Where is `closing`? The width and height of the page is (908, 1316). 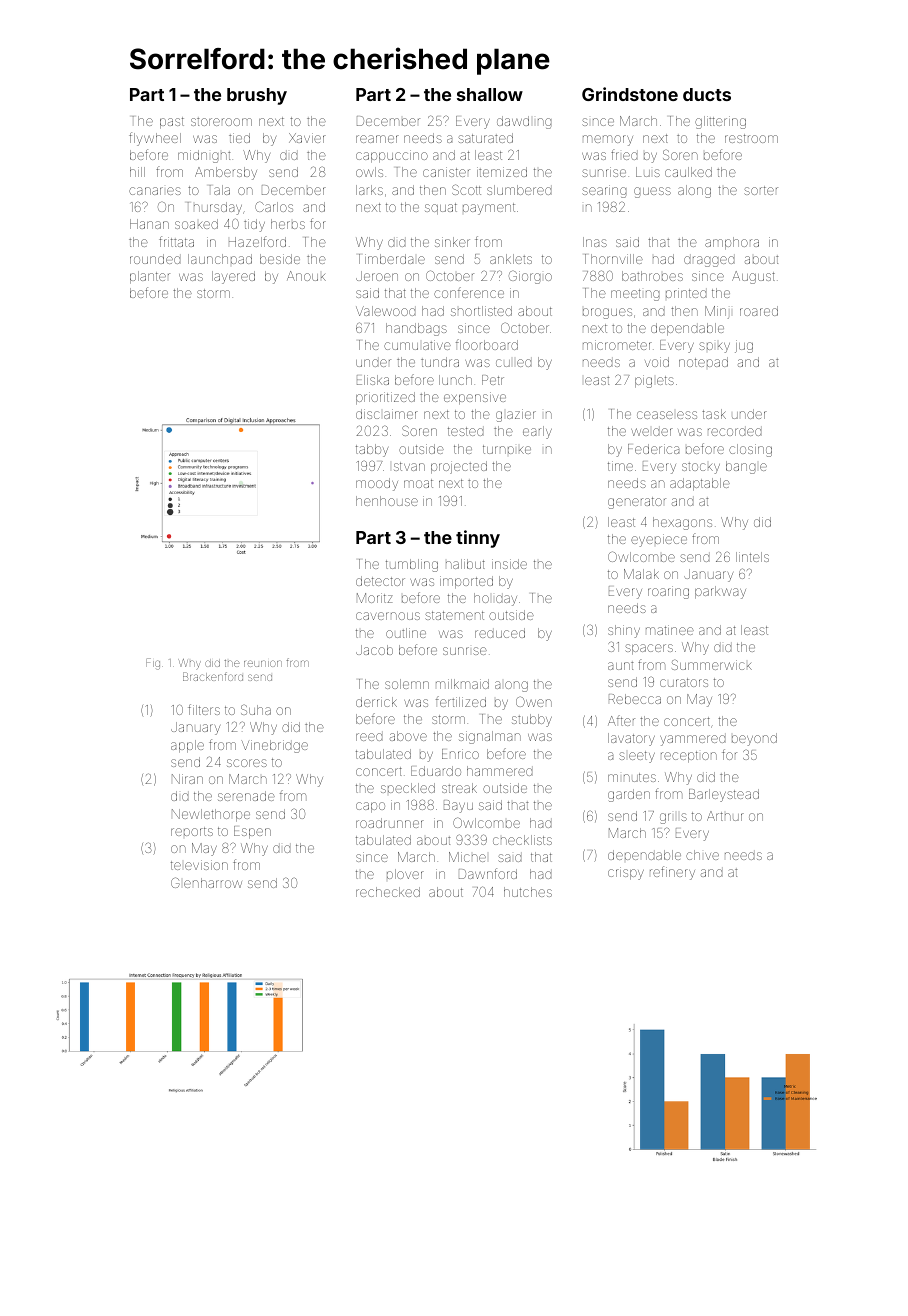
closing is located at coordinates (750, 450).
